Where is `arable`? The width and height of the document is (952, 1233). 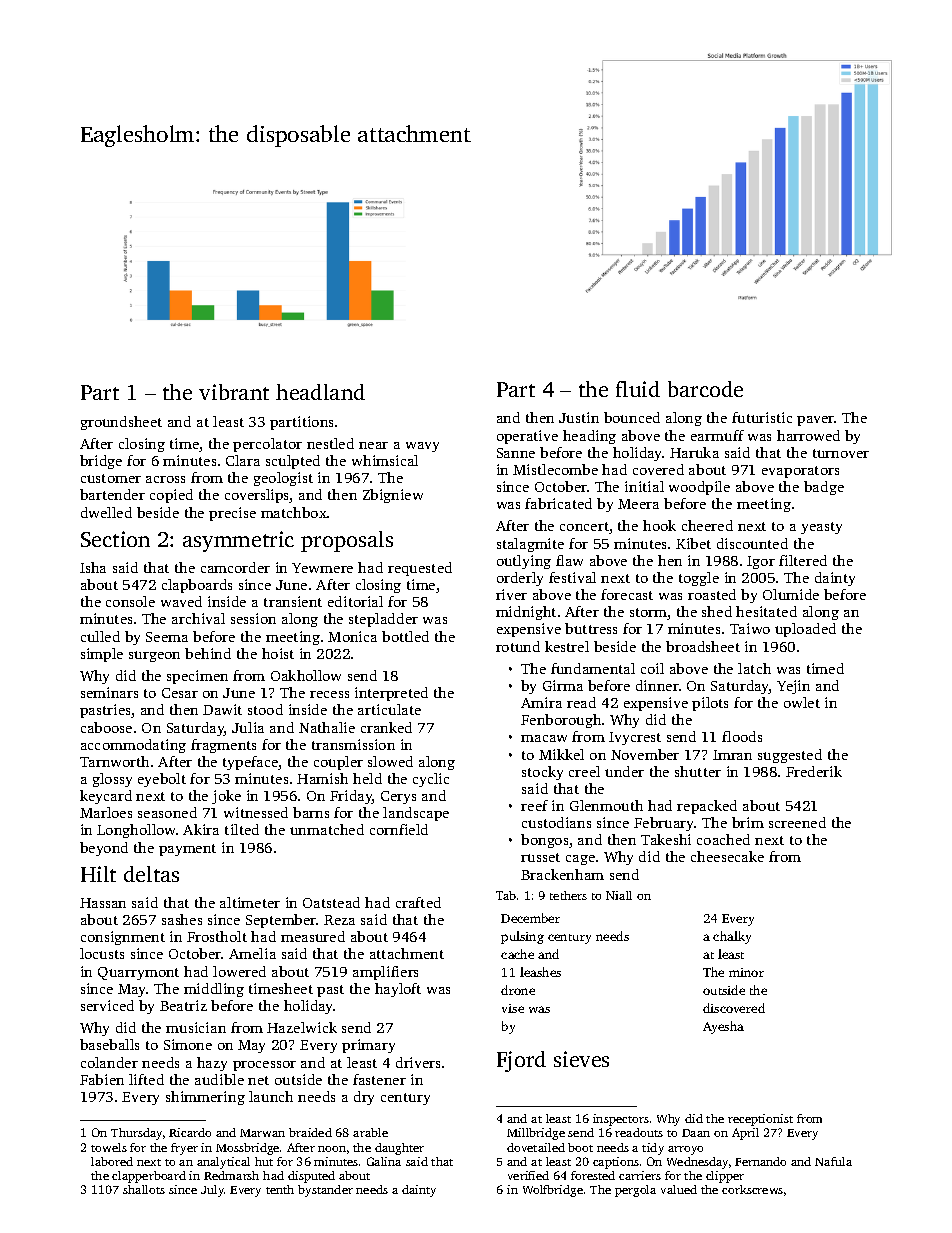 arable is located at coordinates (370, 1132).
